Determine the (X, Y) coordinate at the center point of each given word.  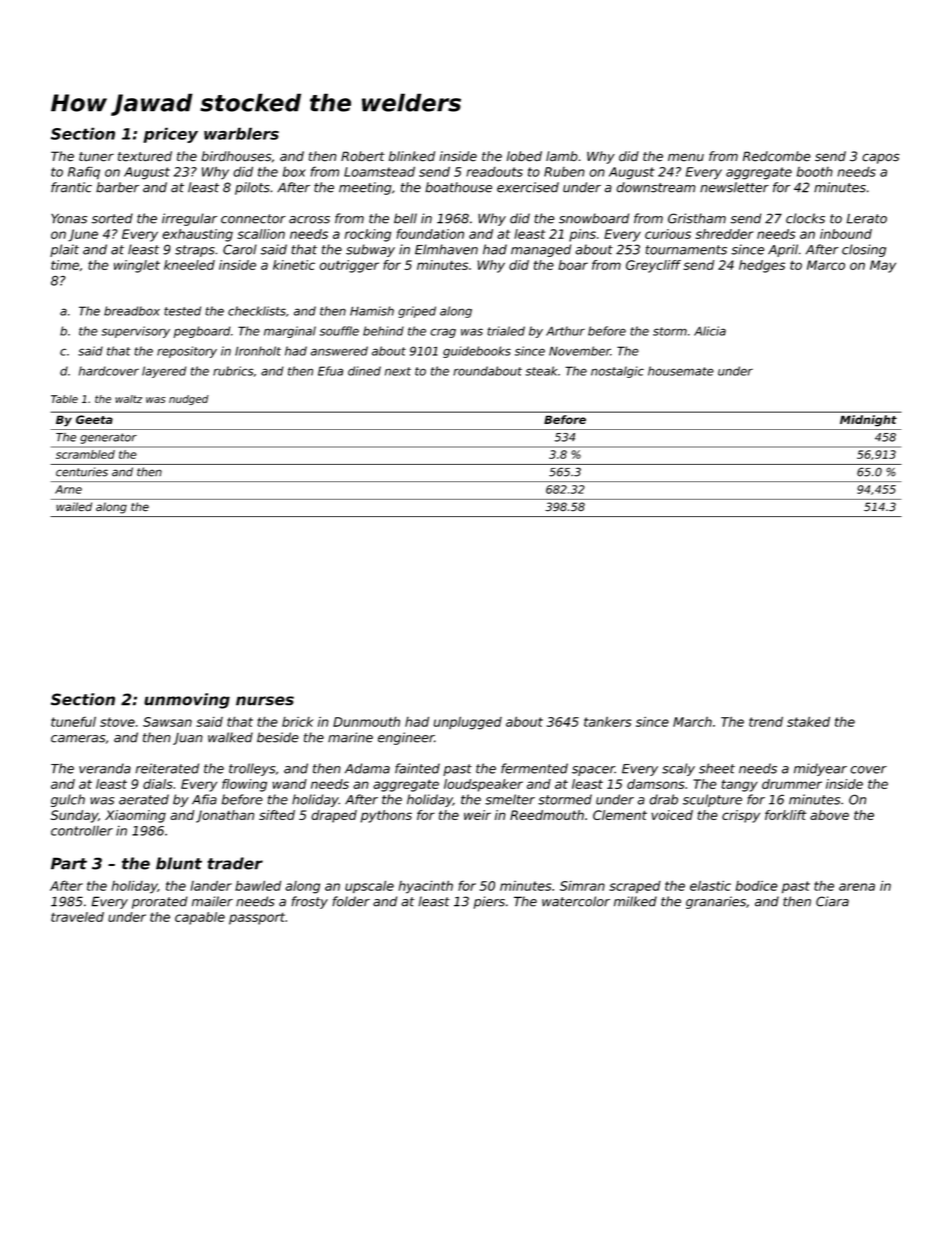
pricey (170, 135)
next (398, 371)
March (692, 722)
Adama (367, 768)
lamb (562, 156)
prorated (160, 902)
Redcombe (777, 156)
